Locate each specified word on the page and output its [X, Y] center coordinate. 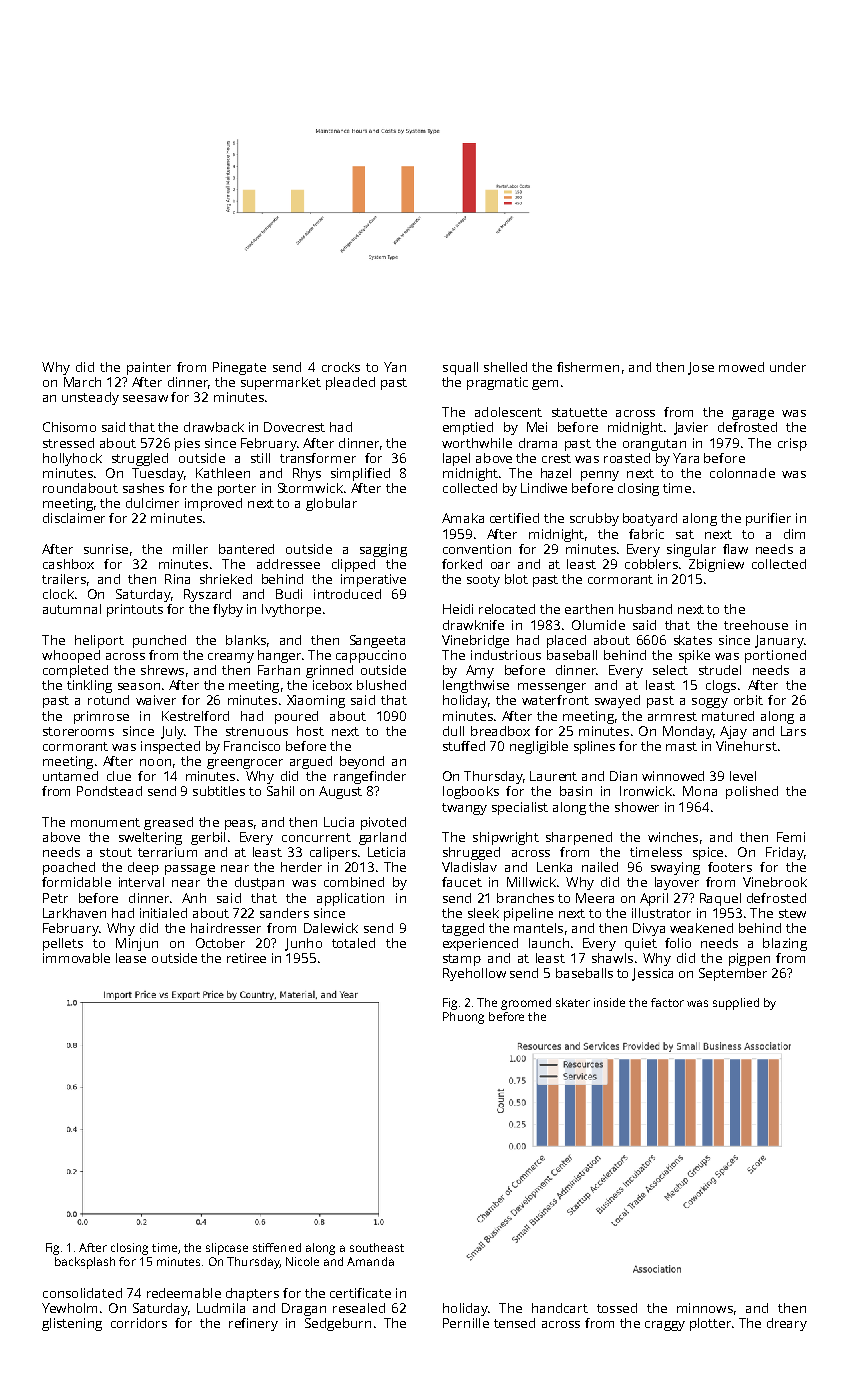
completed [75, 671]
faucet [462, 882]
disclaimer [74, 518]
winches [673, 837]
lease [131, 958]
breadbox [500, 731]
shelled [505, 367]
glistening [72, 1324]
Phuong [463, 1018]
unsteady [90, 398]
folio [678, 943]
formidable [76, 882]
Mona [700, 791]
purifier [768, 519]
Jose [701, 368]
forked [462, 564]
